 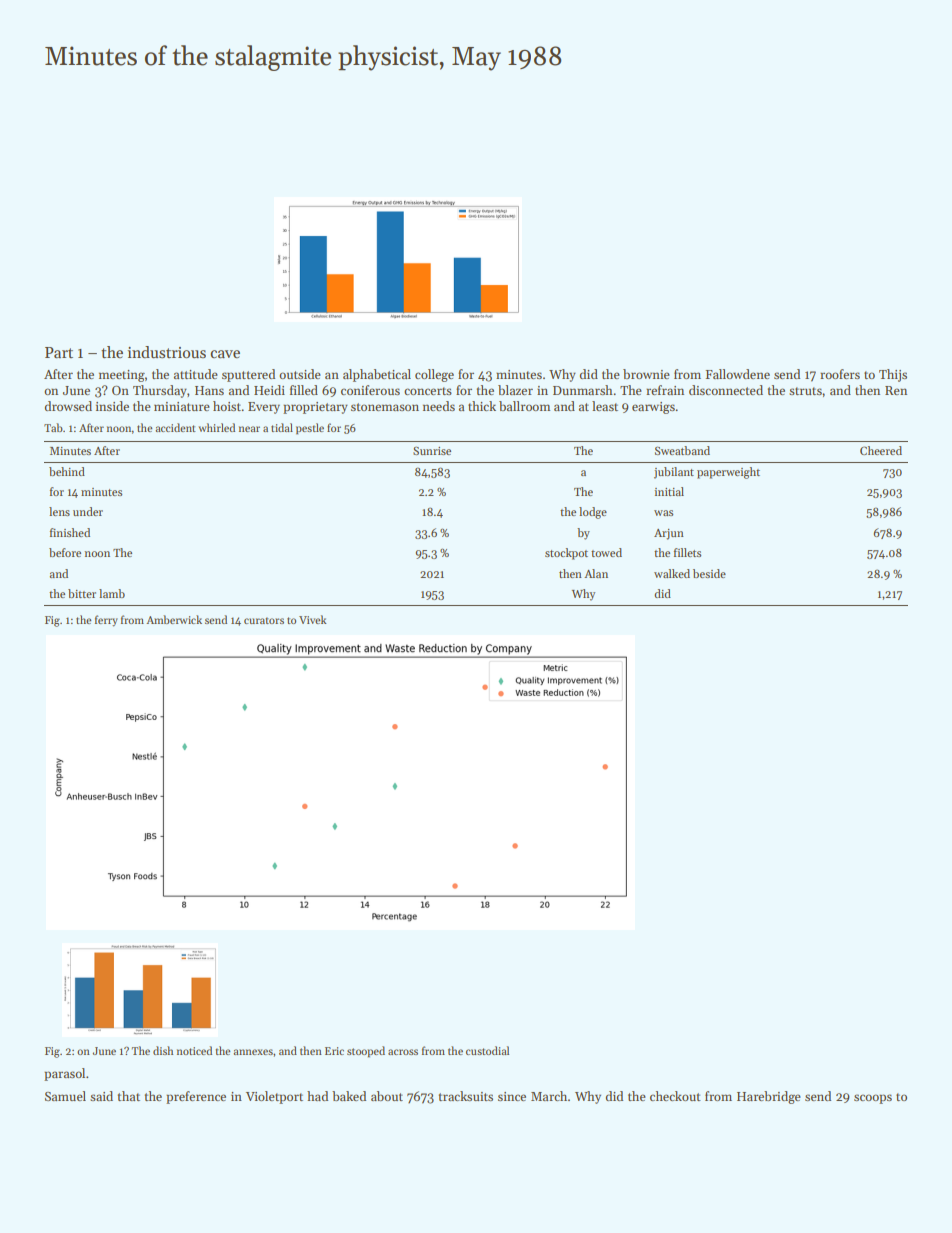 I want to click on since, so click(x=512, y=1096).
